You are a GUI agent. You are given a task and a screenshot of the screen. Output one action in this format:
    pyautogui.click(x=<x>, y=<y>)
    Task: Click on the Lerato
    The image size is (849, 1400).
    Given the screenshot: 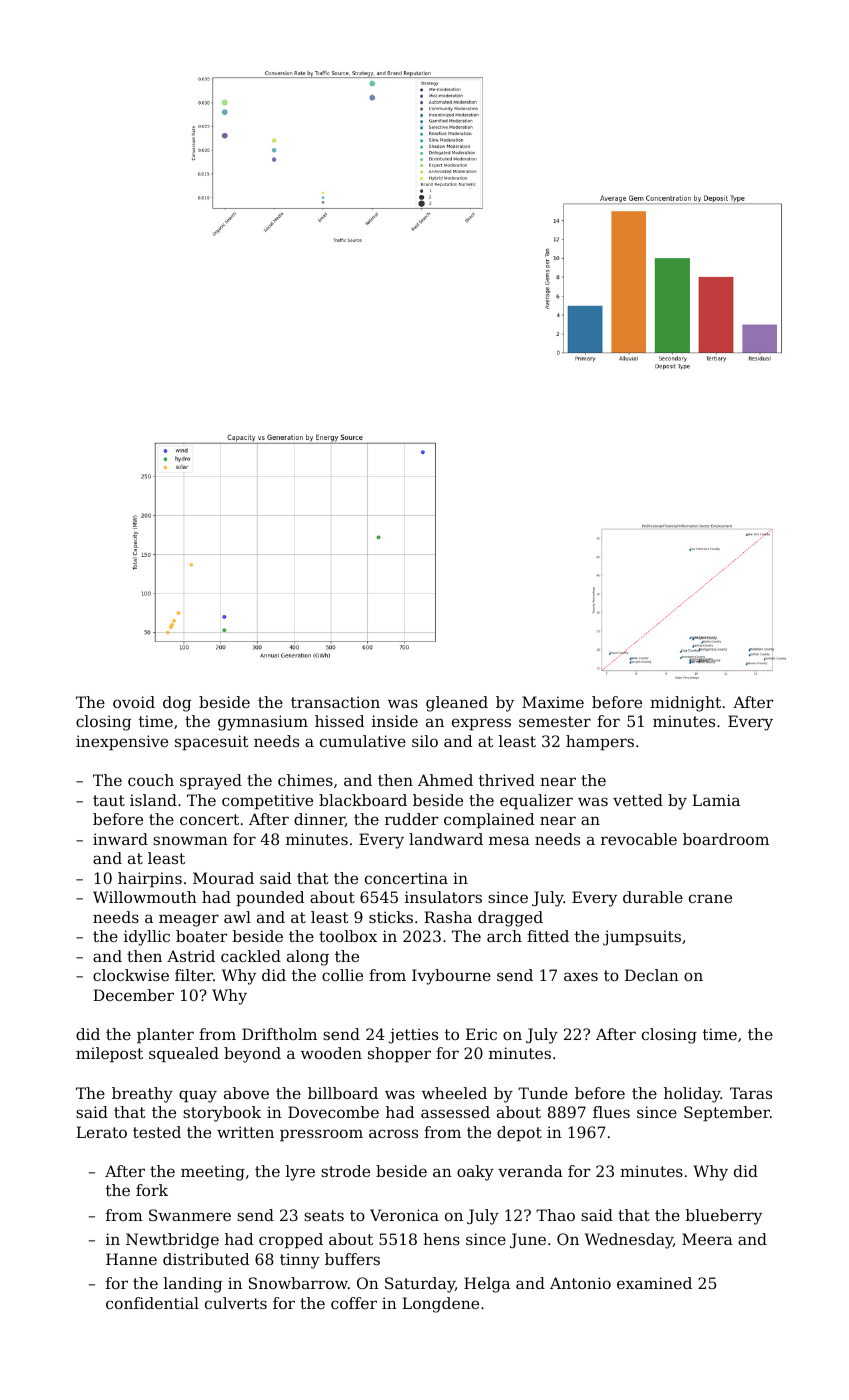 What is the action you would take?
    pyautogui.click(x=101, y=1132)
